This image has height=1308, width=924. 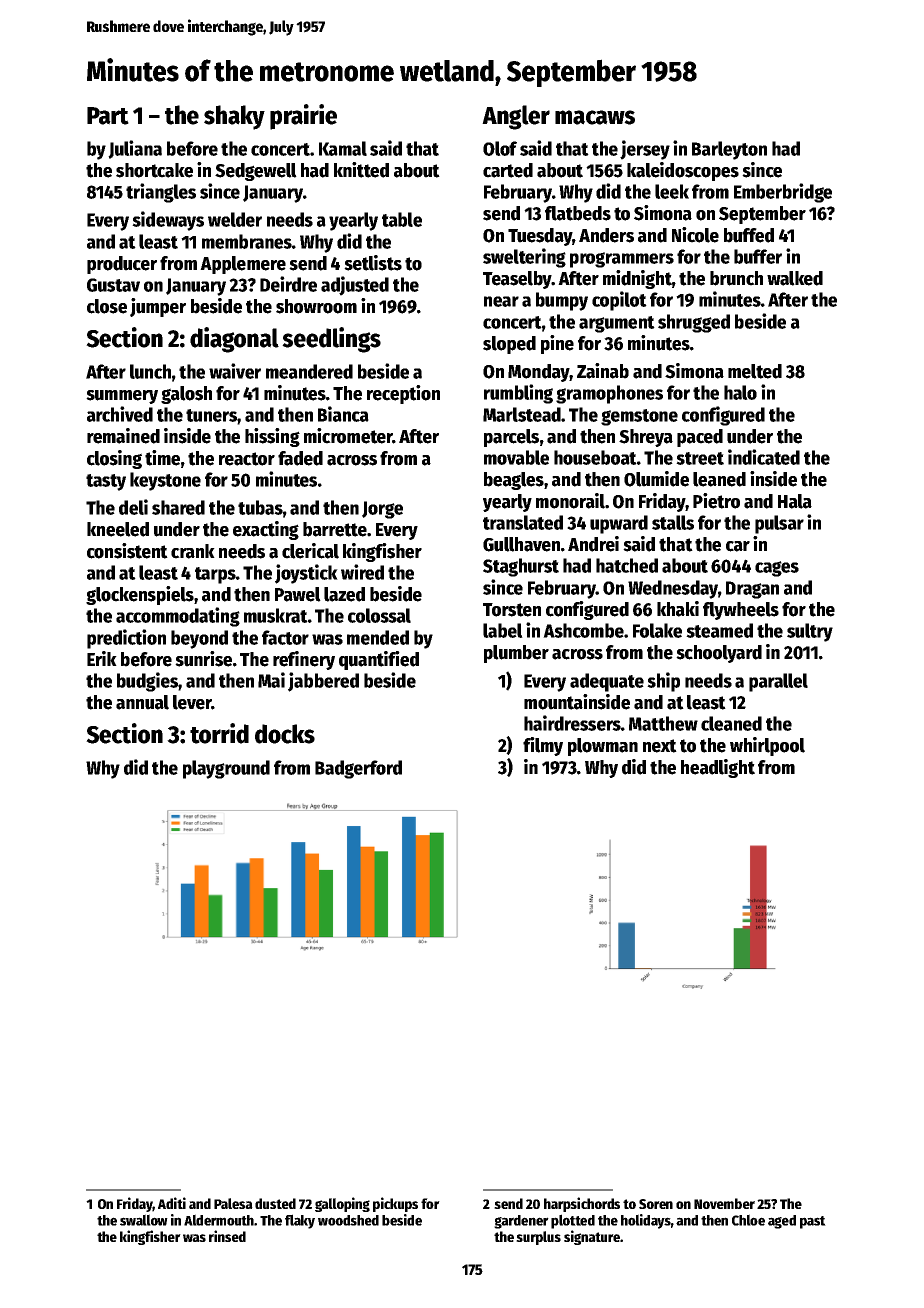 I want to click on gardener, so click(x=521, y=1222).
